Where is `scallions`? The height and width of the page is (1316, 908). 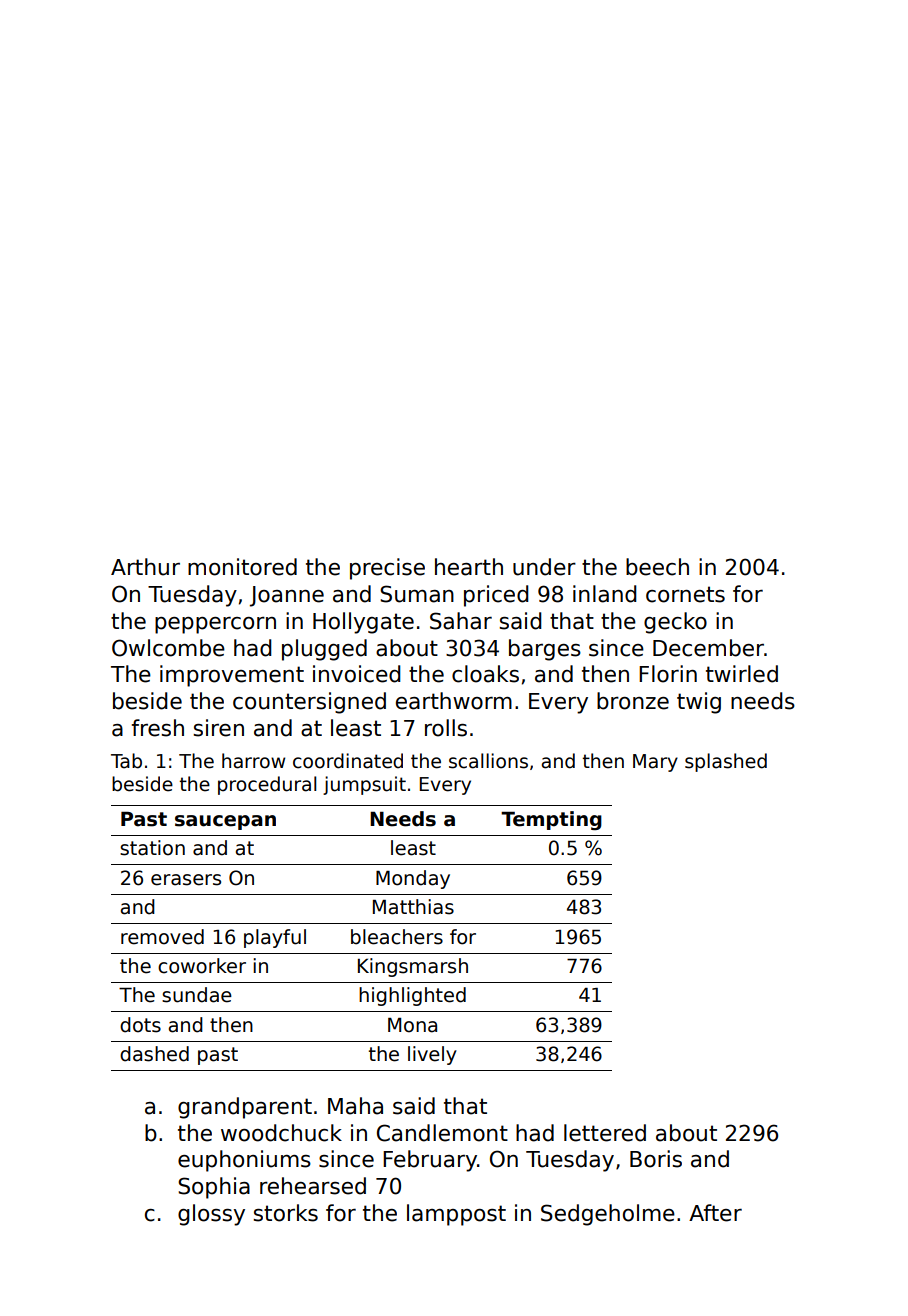 scallions is located at coordinates (488, 761).
